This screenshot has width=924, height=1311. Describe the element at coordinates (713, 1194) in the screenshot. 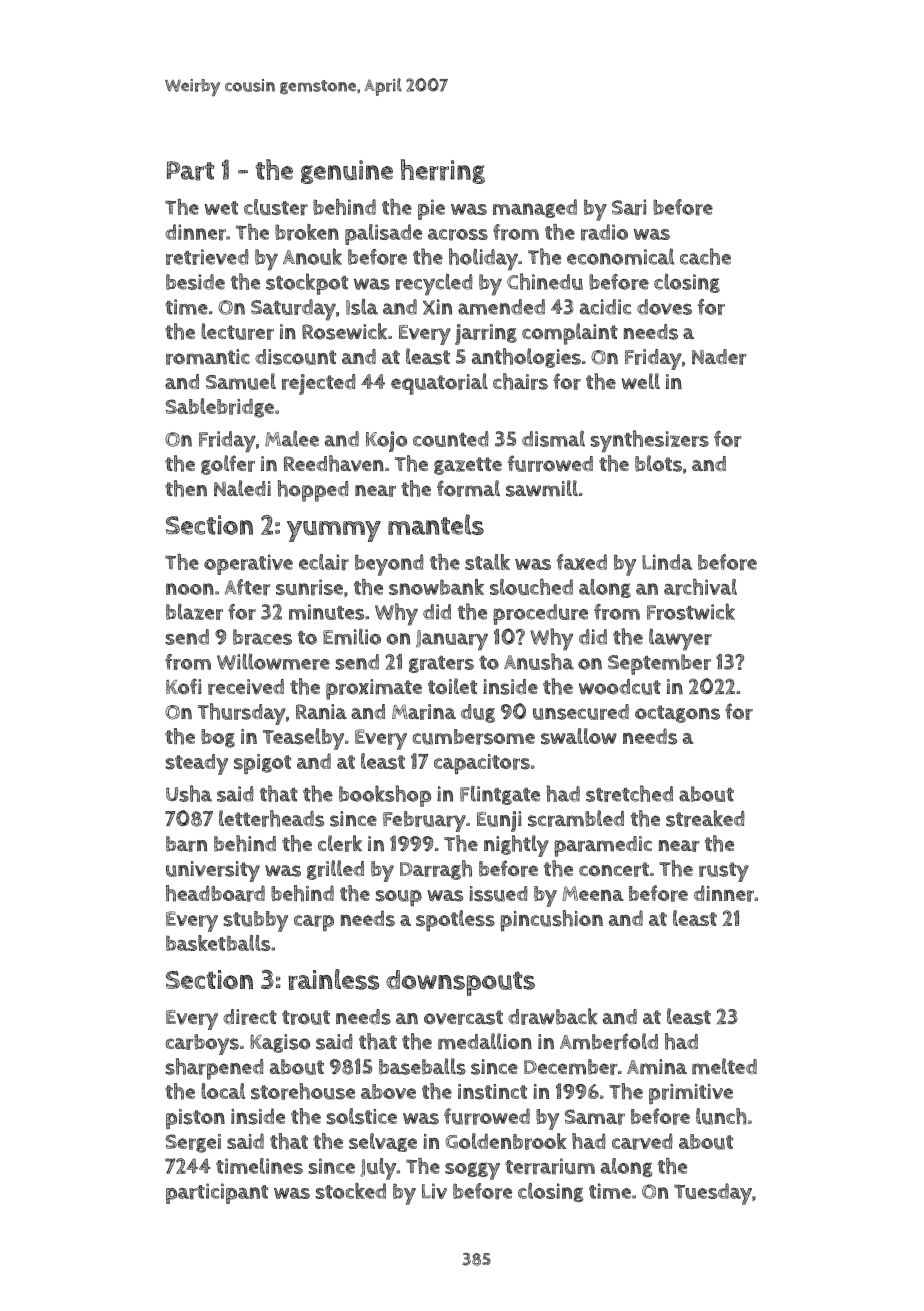

I see `Tuesday` at that location.
